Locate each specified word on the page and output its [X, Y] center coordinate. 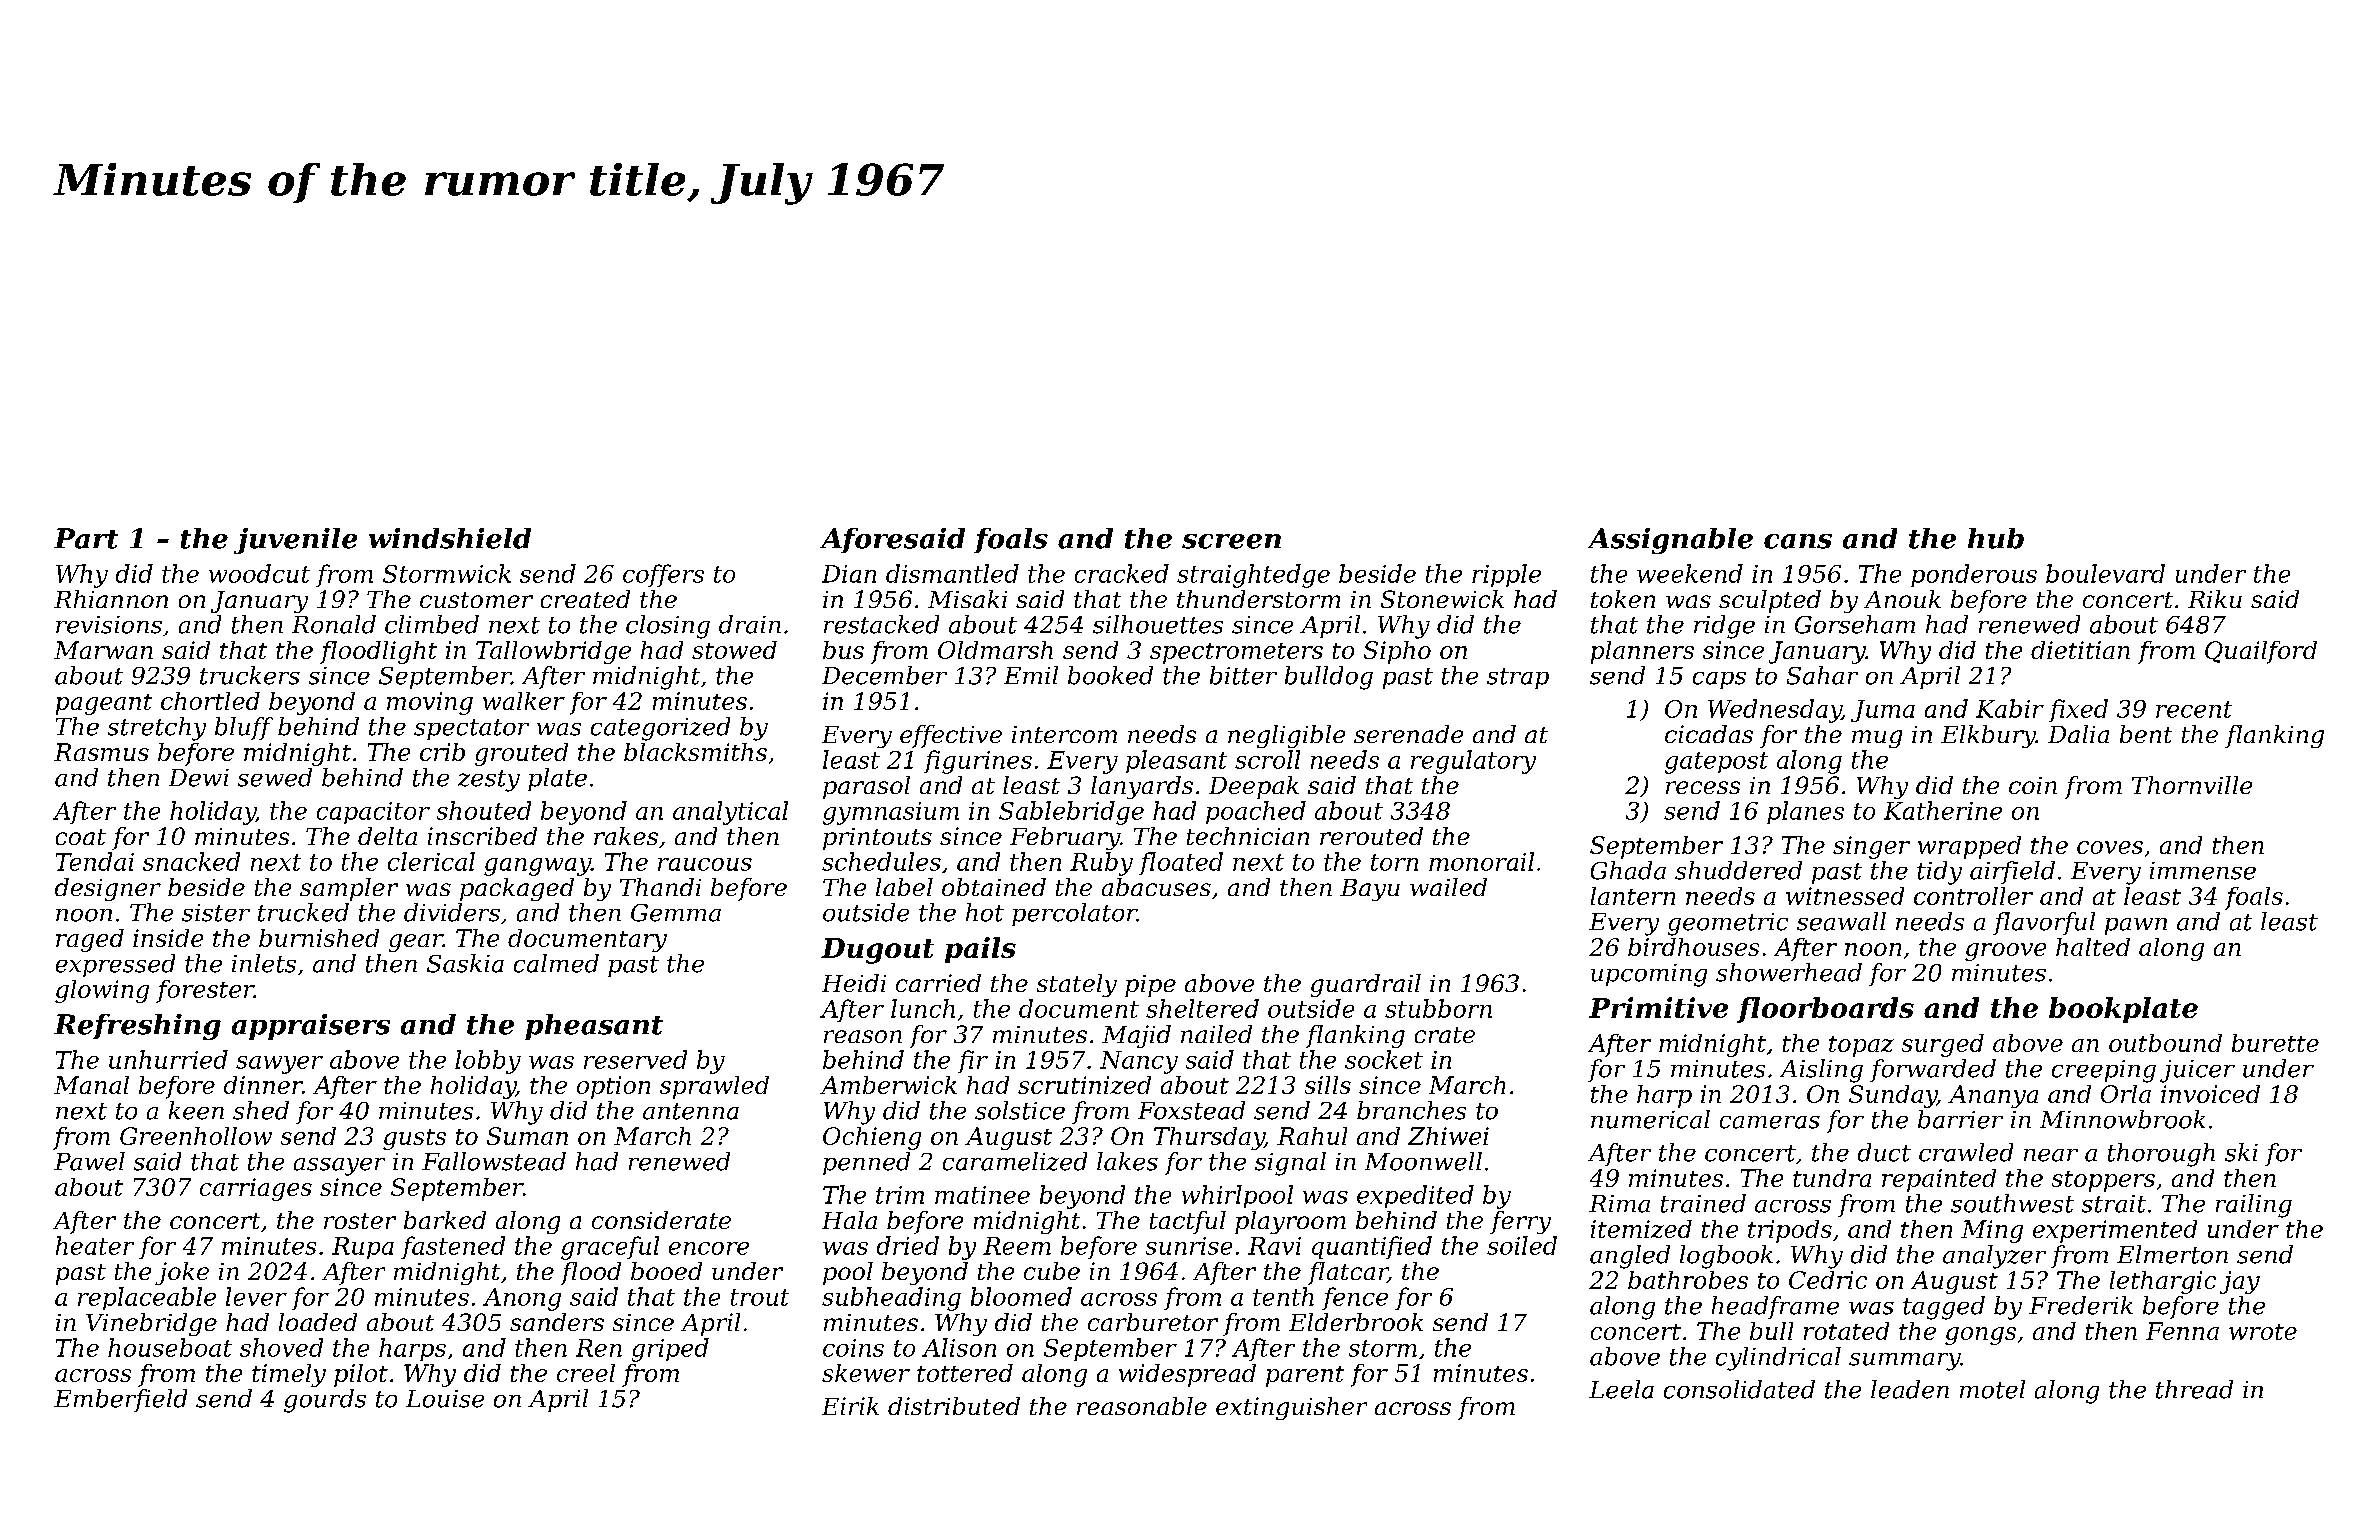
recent [2194, 709]
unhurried [168, 1059]
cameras [1770, 1122]
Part [86, 538]
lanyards [1142, 787]
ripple [1506, 575]
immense [2203, 871]
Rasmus [101, 752]
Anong [522, 1299]
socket [1384, 1059]
